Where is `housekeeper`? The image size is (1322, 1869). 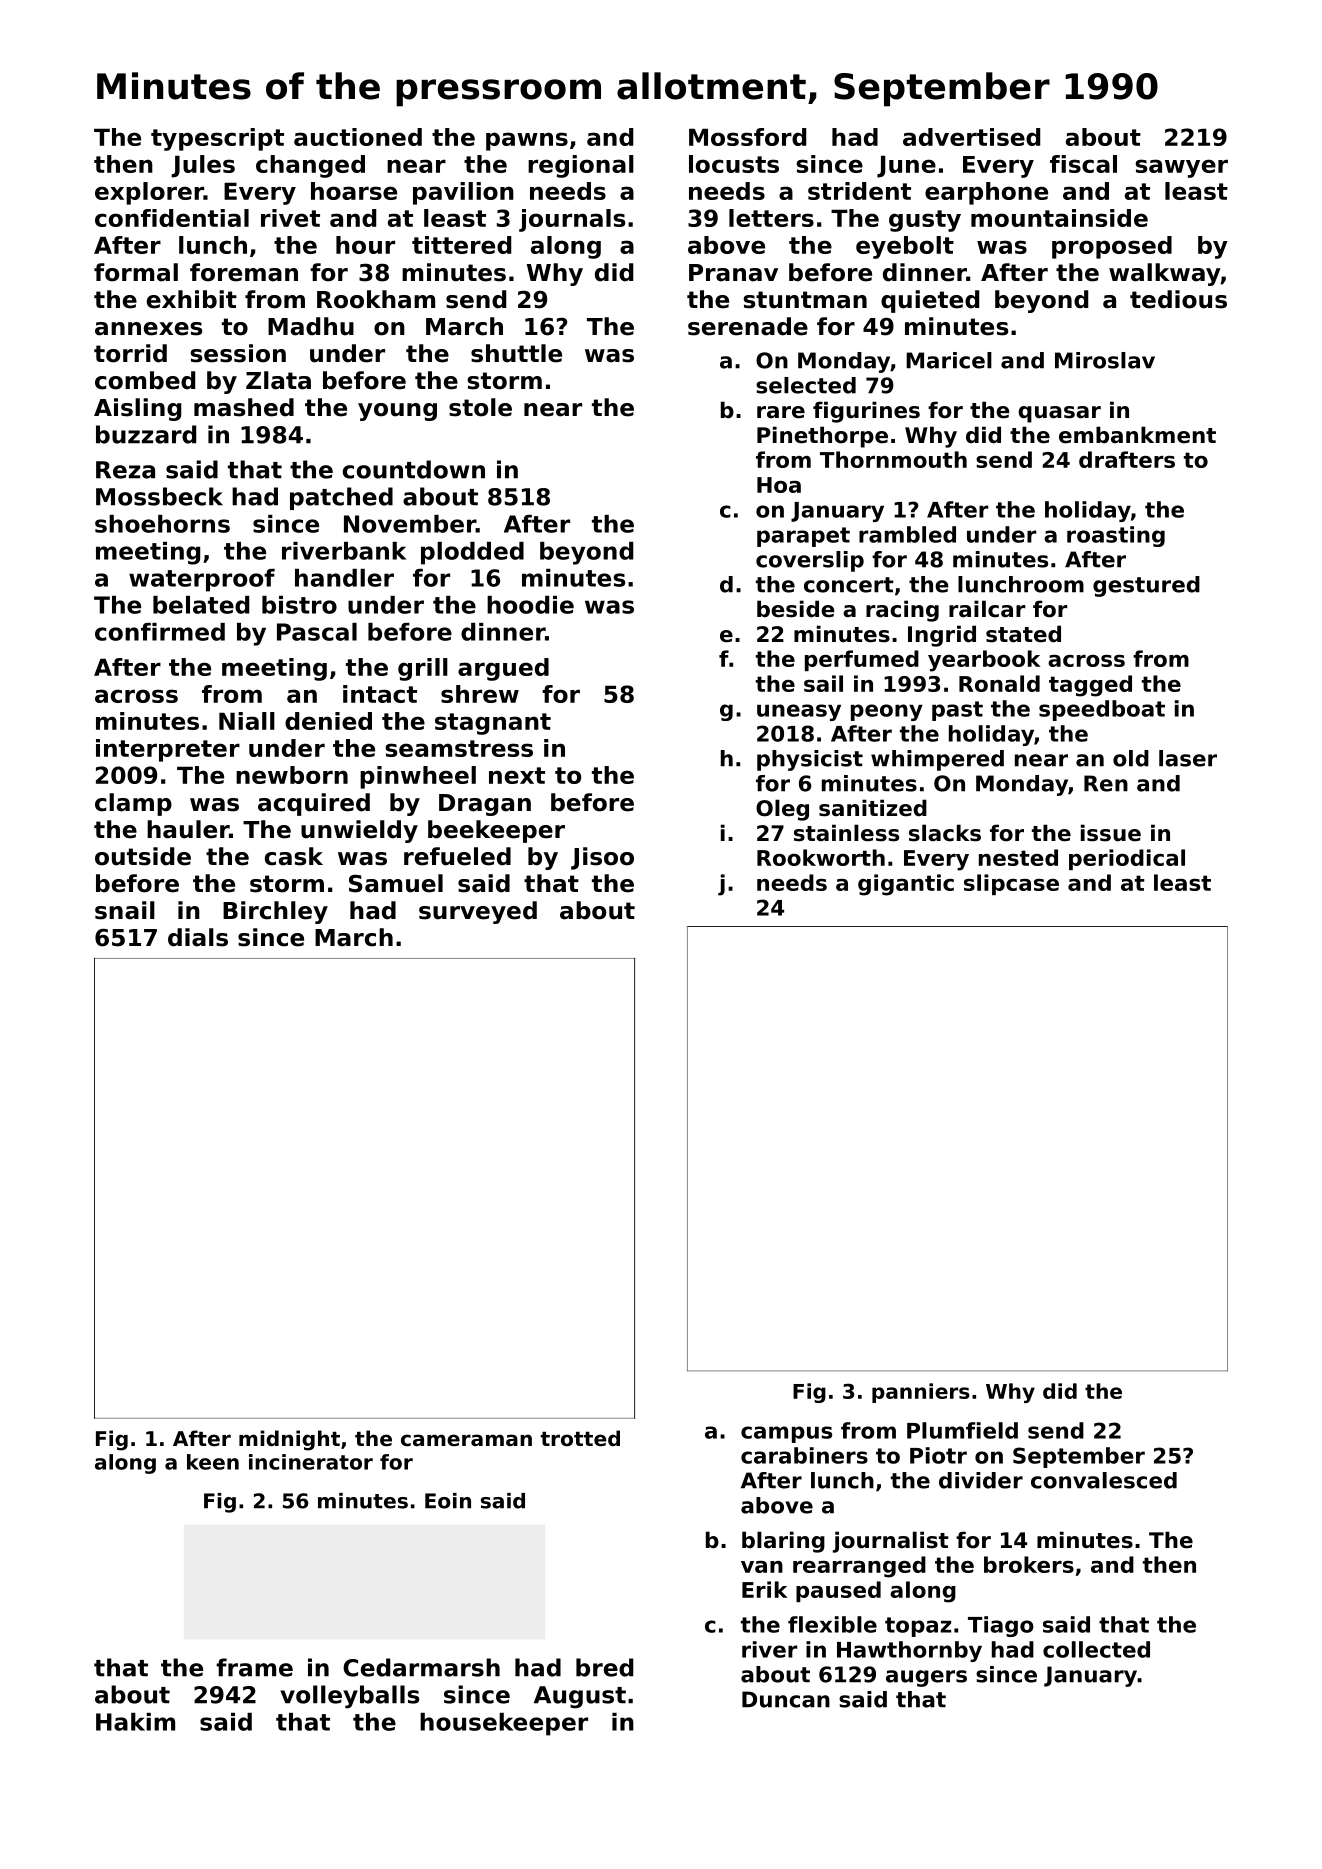
housekeeper is located at coordinates (504, 1724).
